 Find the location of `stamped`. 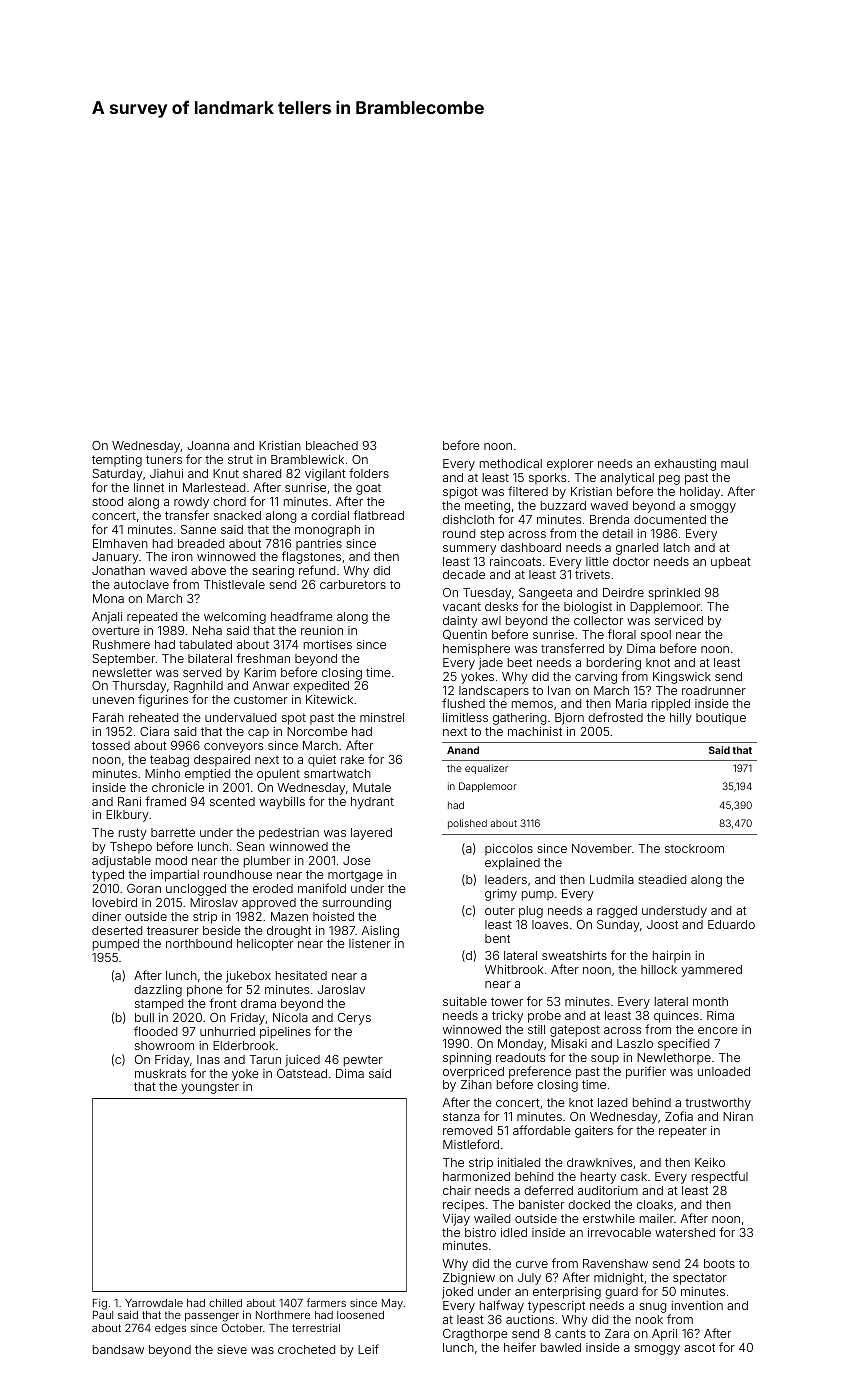

stamped is located at coordinates (159, 1005).
